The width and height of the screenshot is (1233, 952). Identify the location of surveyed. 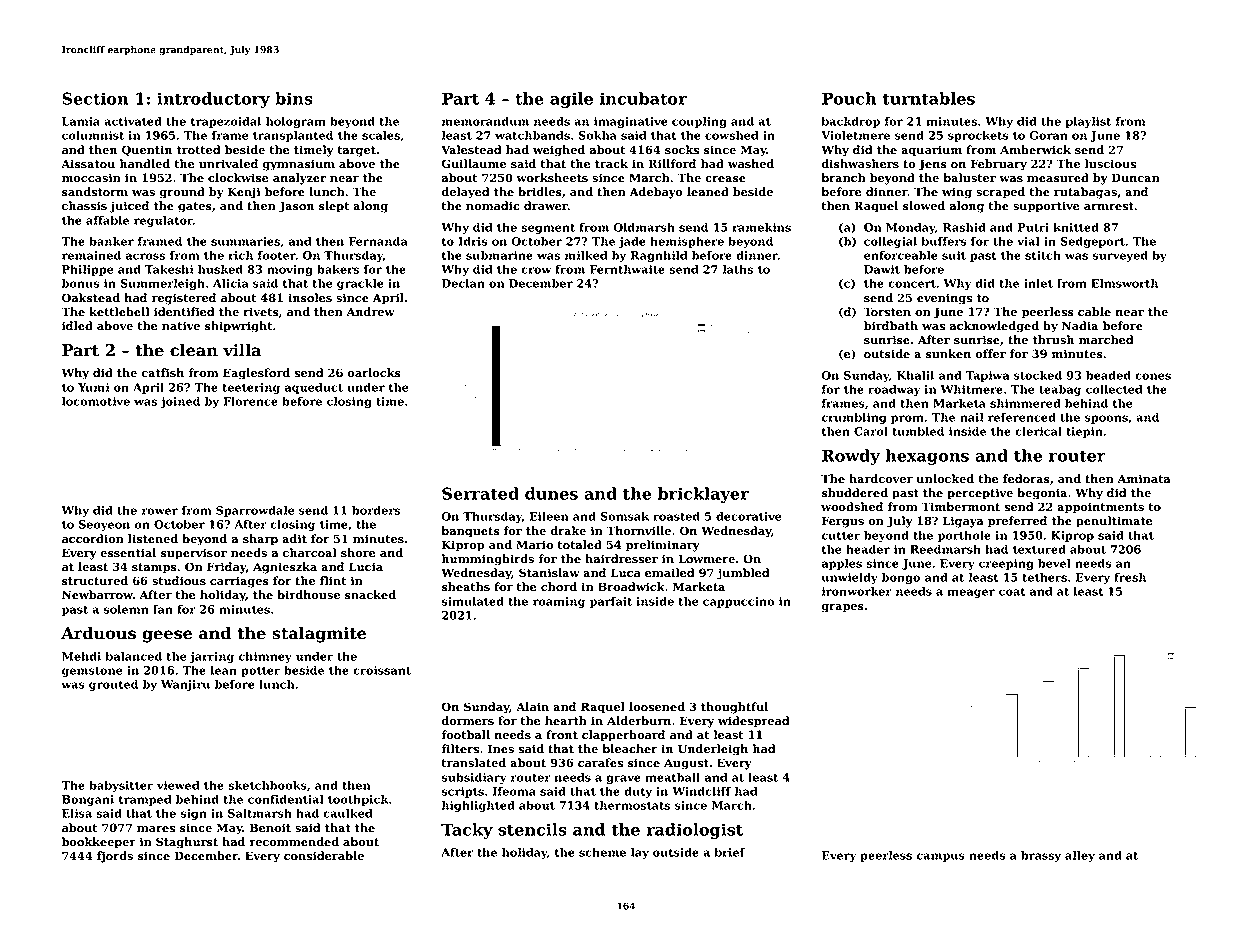
(1120, 256).
